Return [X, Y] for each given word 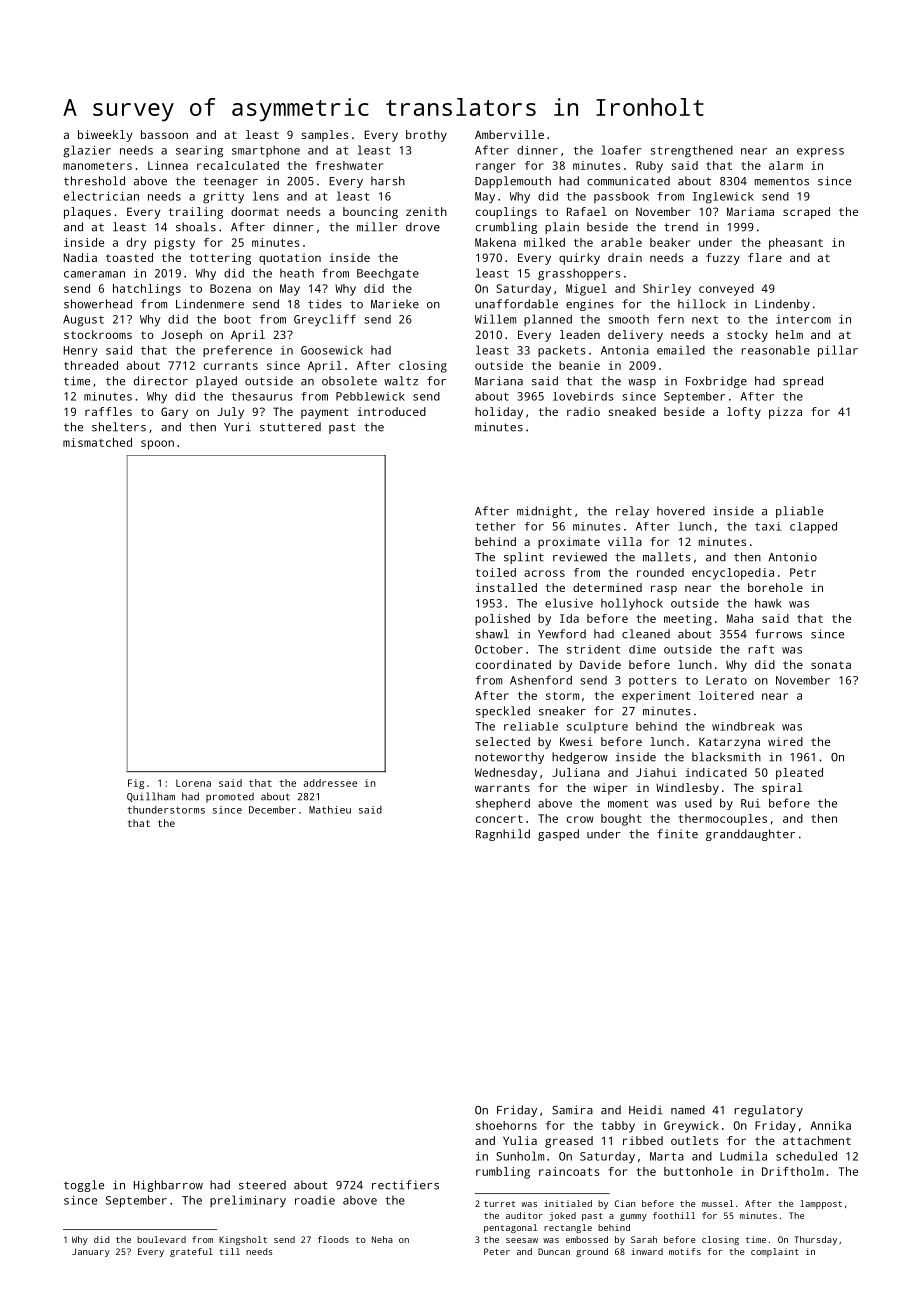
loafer [622, 150]
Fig [136, 784]
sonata [831, 665]
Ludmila [743, 1156]
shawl [492, 634]
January [91, 1252]
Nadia [80, 257]
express [820, 153]
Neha [382, 1239]
